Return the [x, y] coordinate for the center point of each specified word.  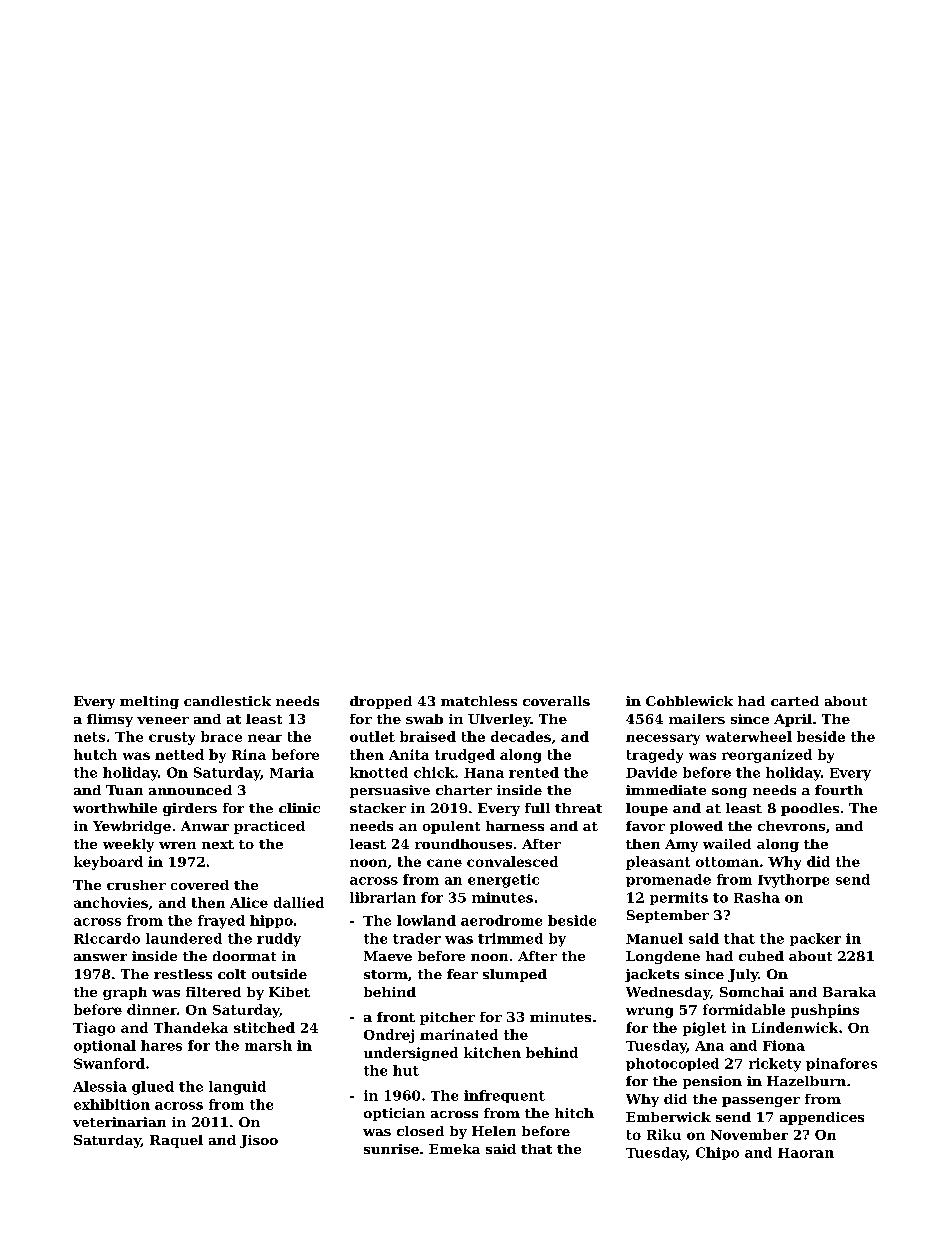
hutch [95, 754]
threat [578, 808]
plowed [696, 827]
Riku [664, 1134]
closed [420, 1131]
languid [237, 1088]
